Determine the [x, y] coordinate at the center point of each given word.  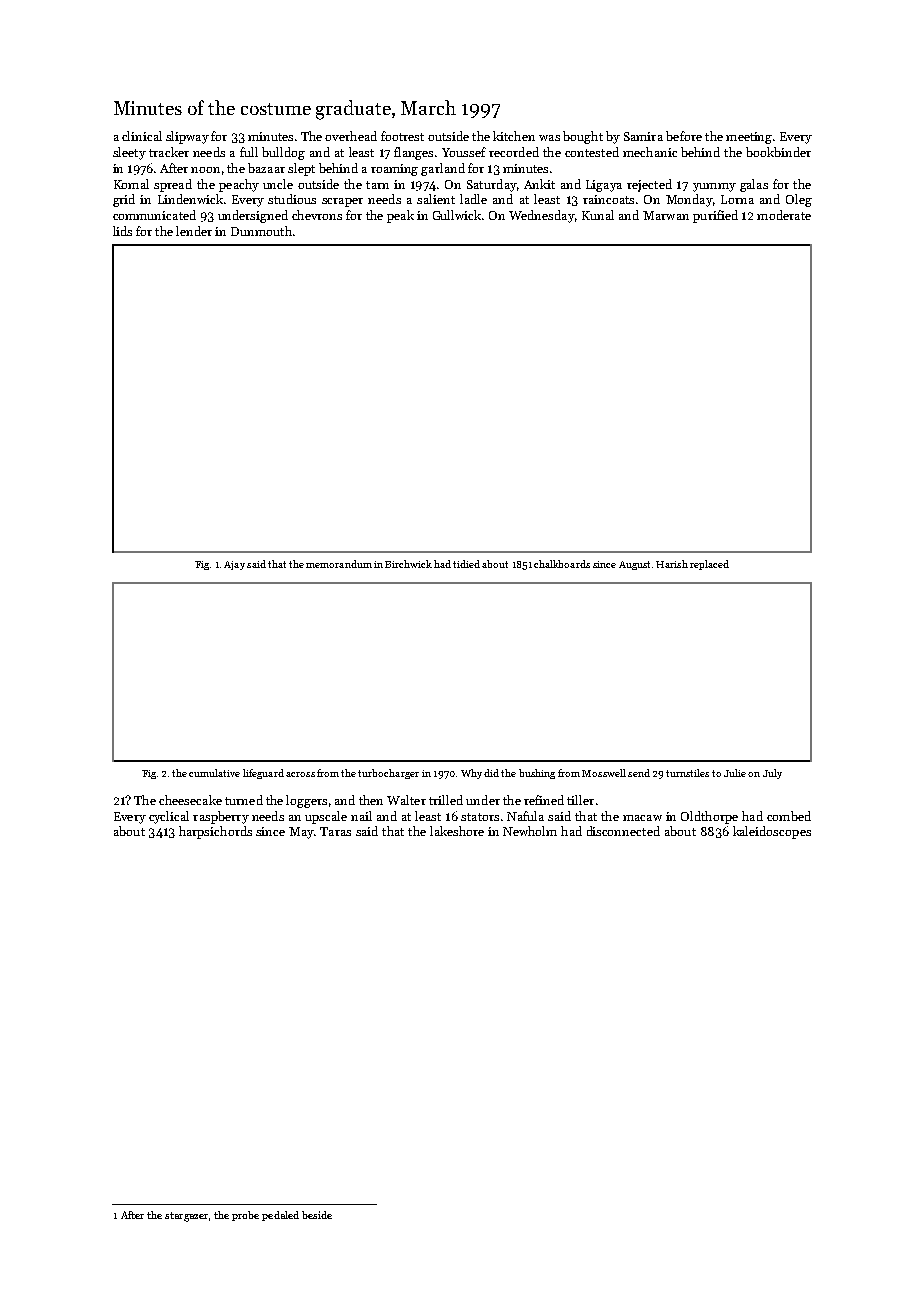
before [684, 136]
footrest [402, 136]
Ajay [234, 565]
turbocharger [388, 774]
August [634, 565]
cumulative [214, 773]
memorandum [339, 564]
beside [317, 1215]
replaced [709, 565]
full [249, 152]
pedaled [280, 1216]
